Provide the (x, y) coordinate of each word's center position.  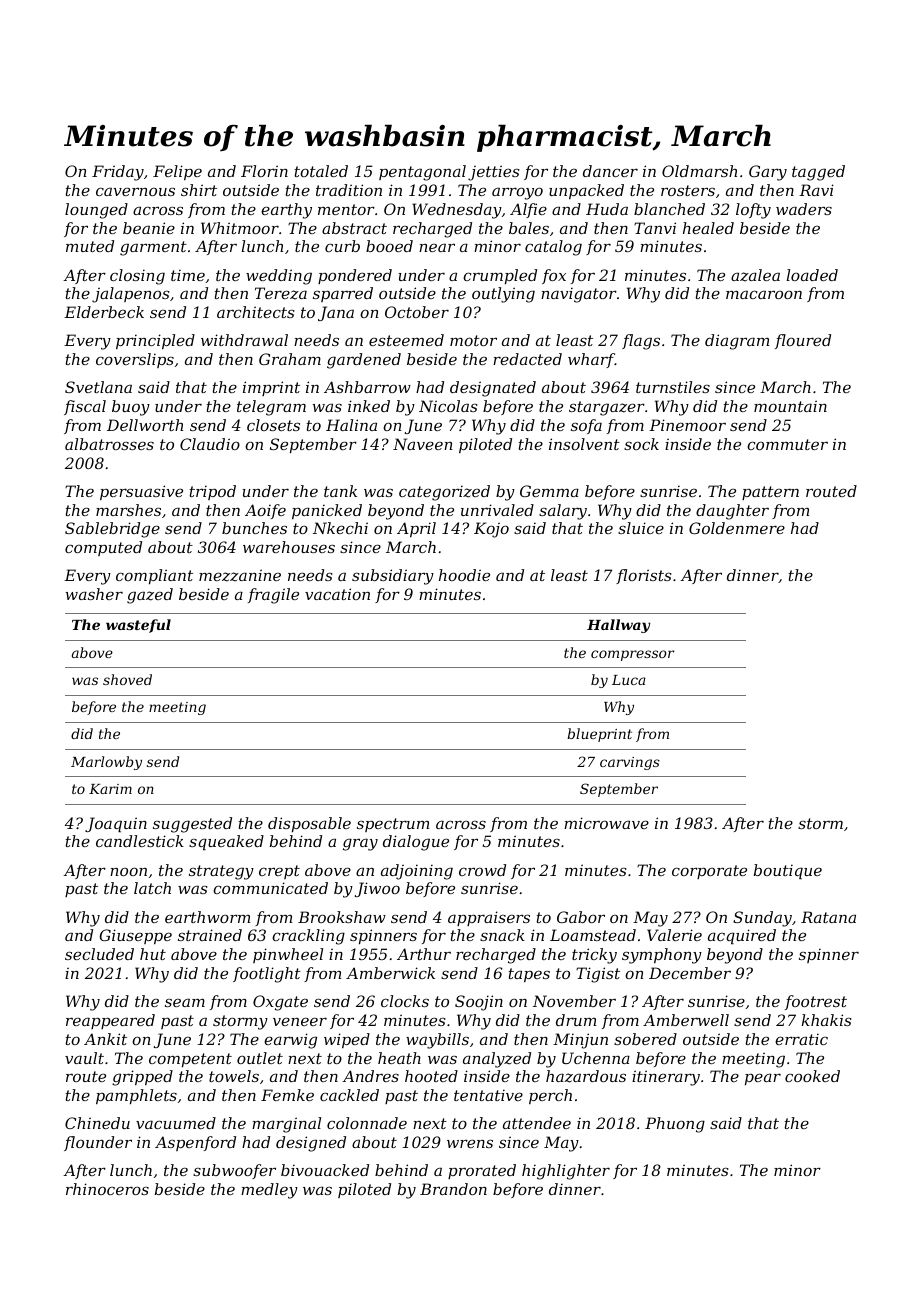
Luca (628, 680)
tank (340, 491)
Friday (118, 173)
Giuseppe (135, 936)
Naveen (423, 444)
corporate (709, 872)
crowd (482, 870)
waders (804, 209)
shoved (127, 679)
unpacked (586, 191)
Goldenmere (737, 528)
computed (103, 548)
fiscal (85, 407)
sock (641, 444)
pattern (770, 493)
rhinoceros (107, 1189)
